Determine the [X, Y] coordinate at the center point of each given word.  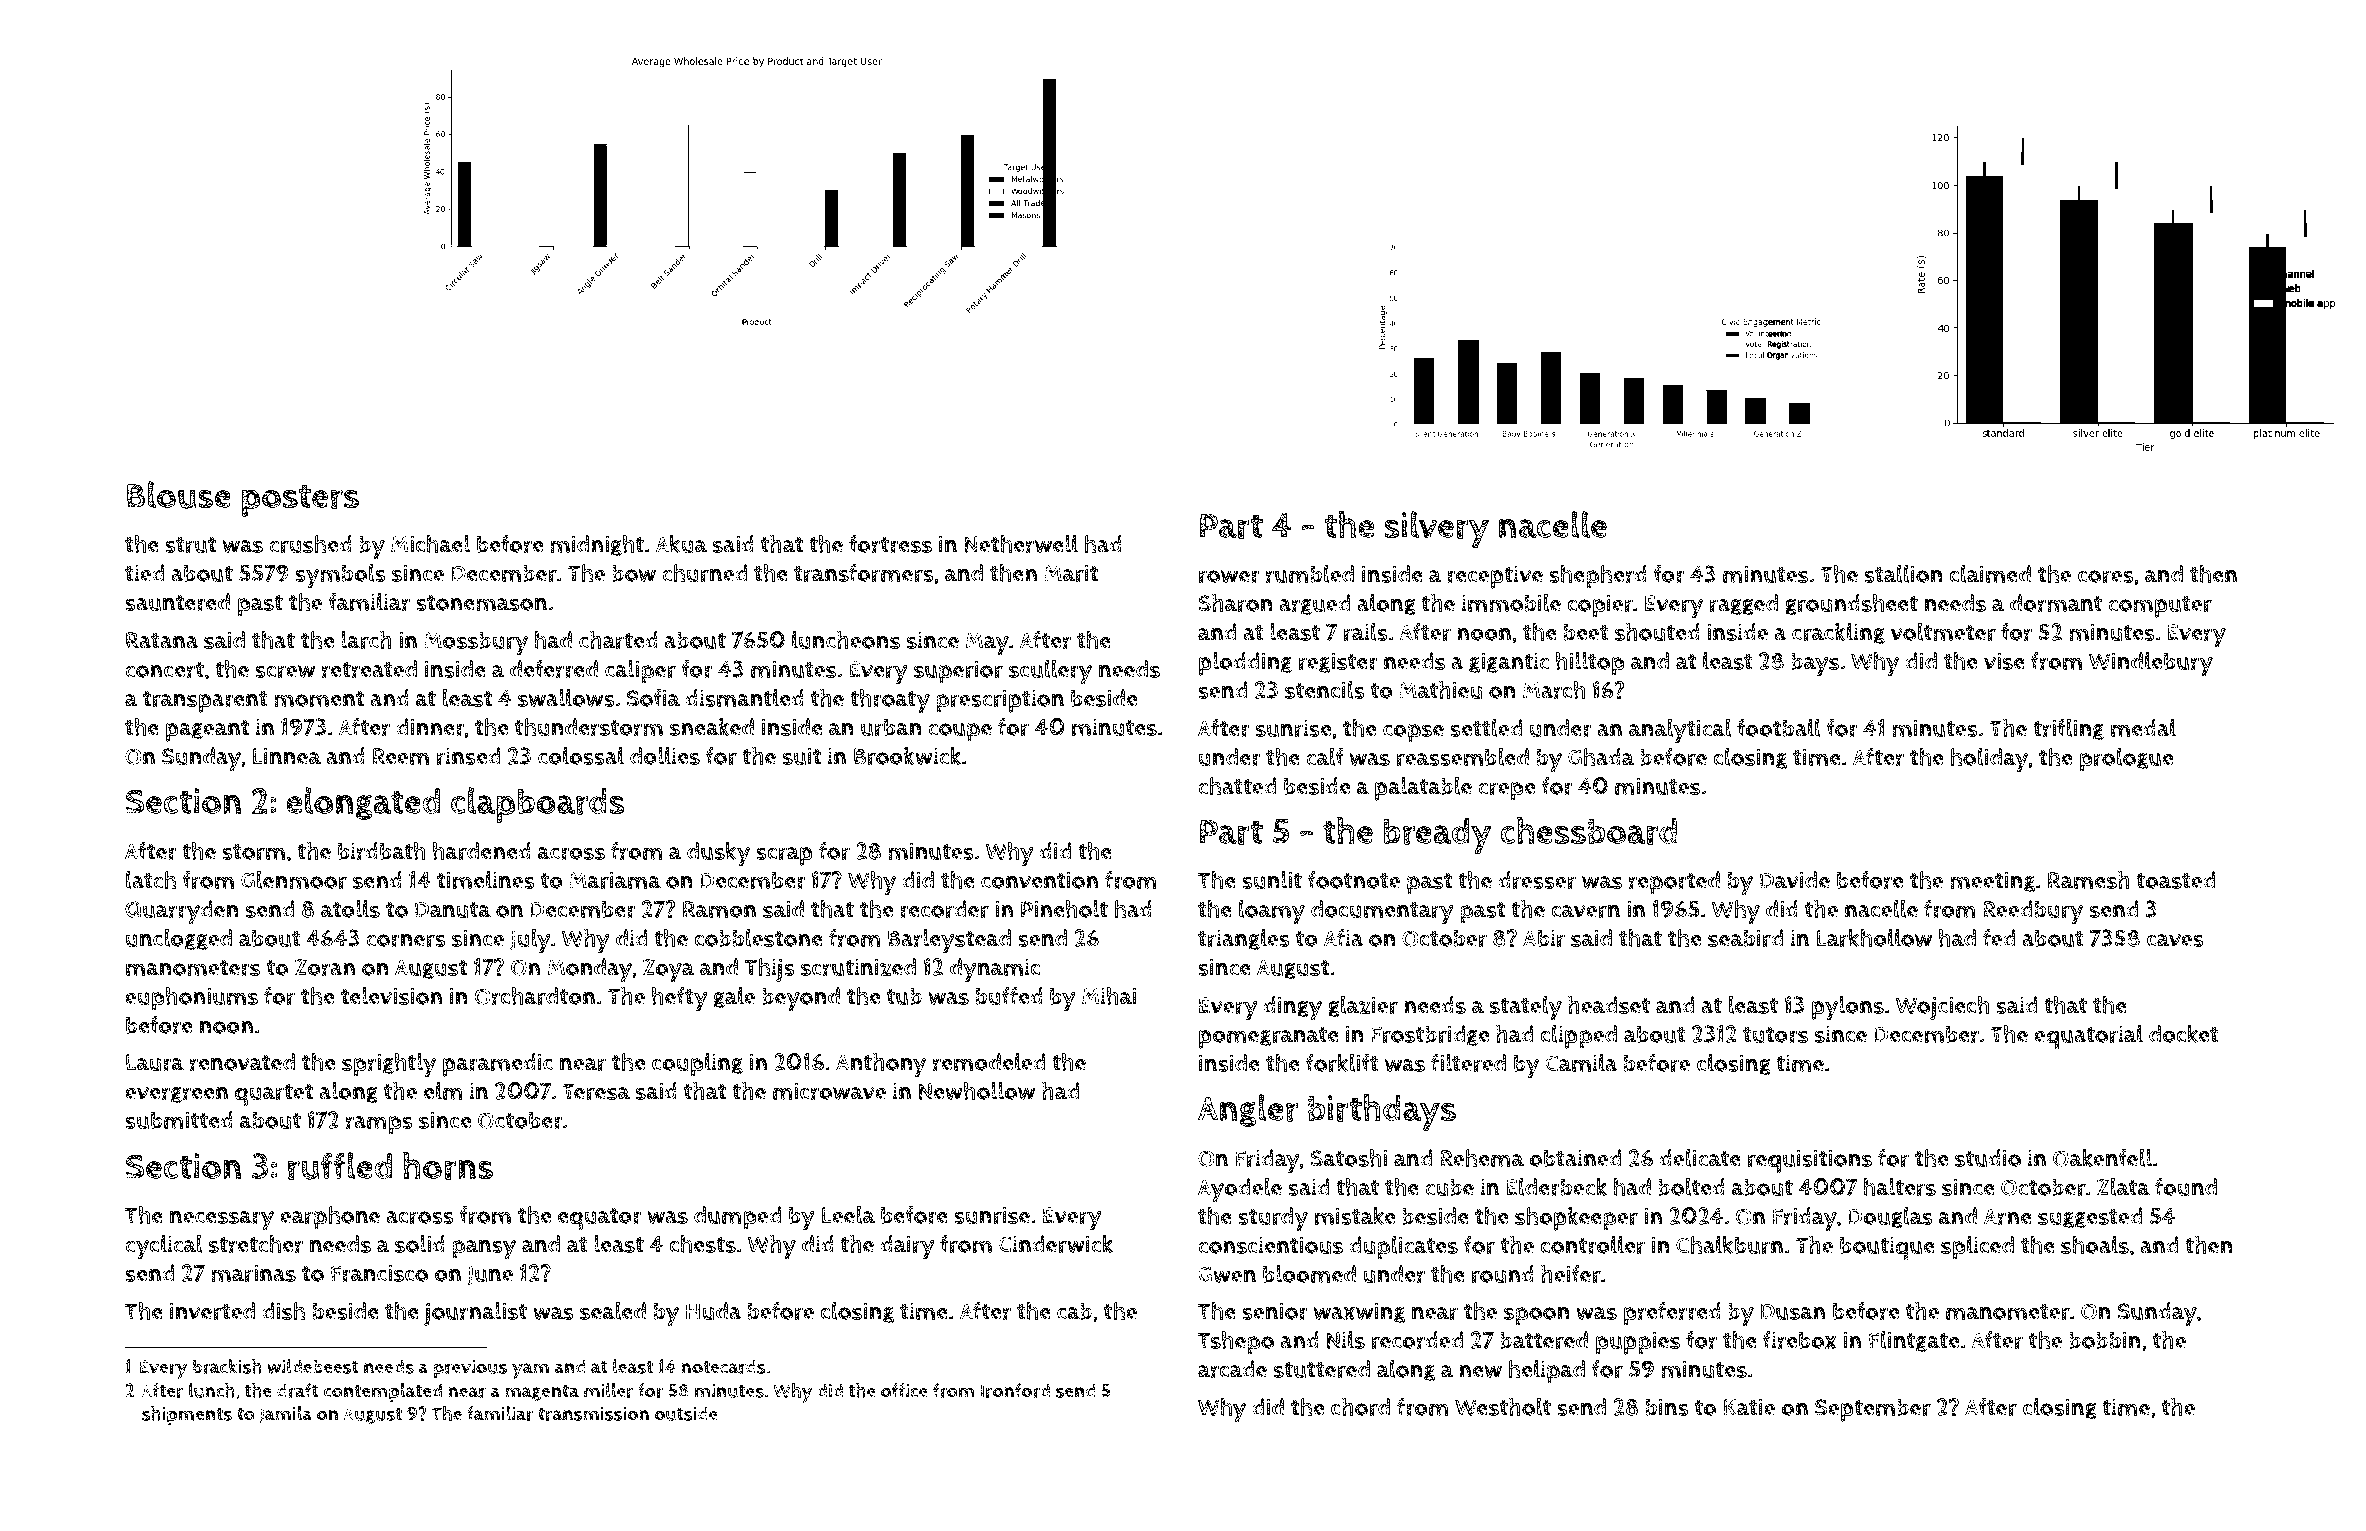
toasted [2175, 880]
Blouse [179, 495]
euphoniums [191, 998]
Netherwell [1021, 543]
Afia [1344, 938]
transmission [593, 1413]
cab [1074, 1311]
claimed [1990, 574]
